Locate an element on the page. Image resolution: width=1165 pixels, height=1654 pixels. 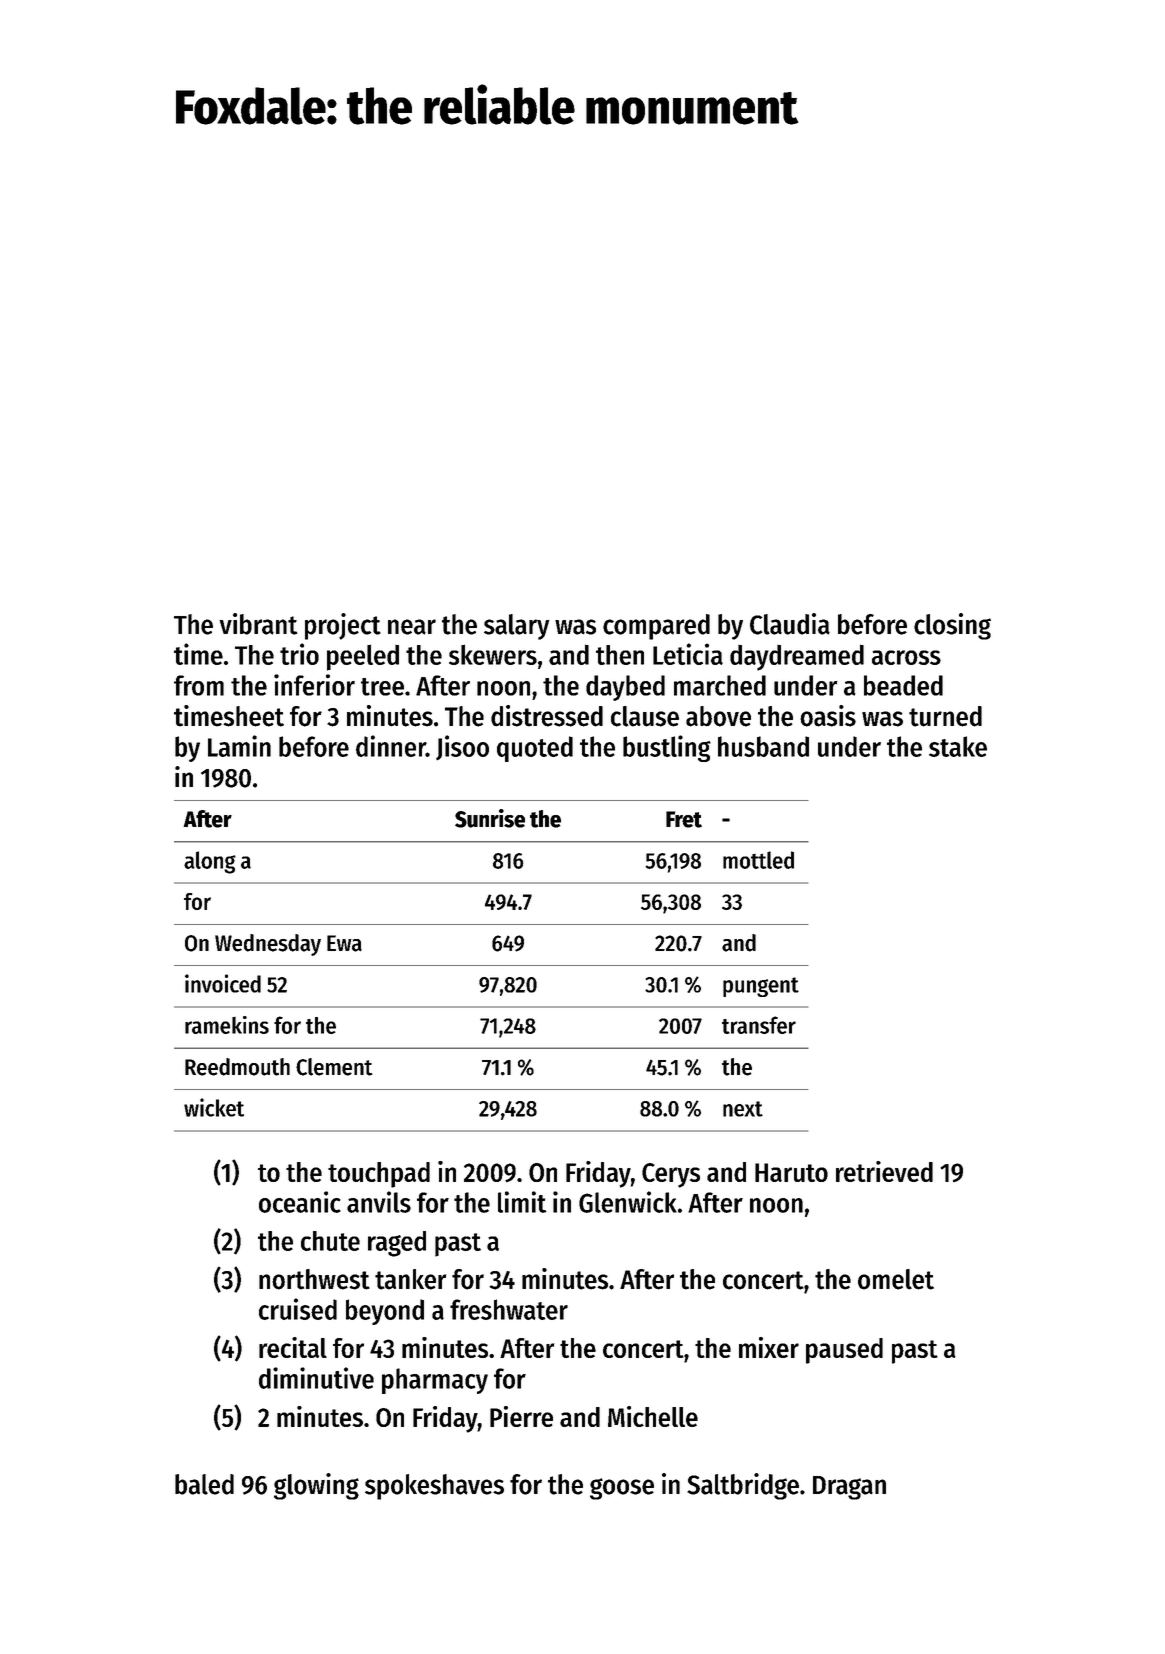
retrieved is located at coordinates (884, 1171).
